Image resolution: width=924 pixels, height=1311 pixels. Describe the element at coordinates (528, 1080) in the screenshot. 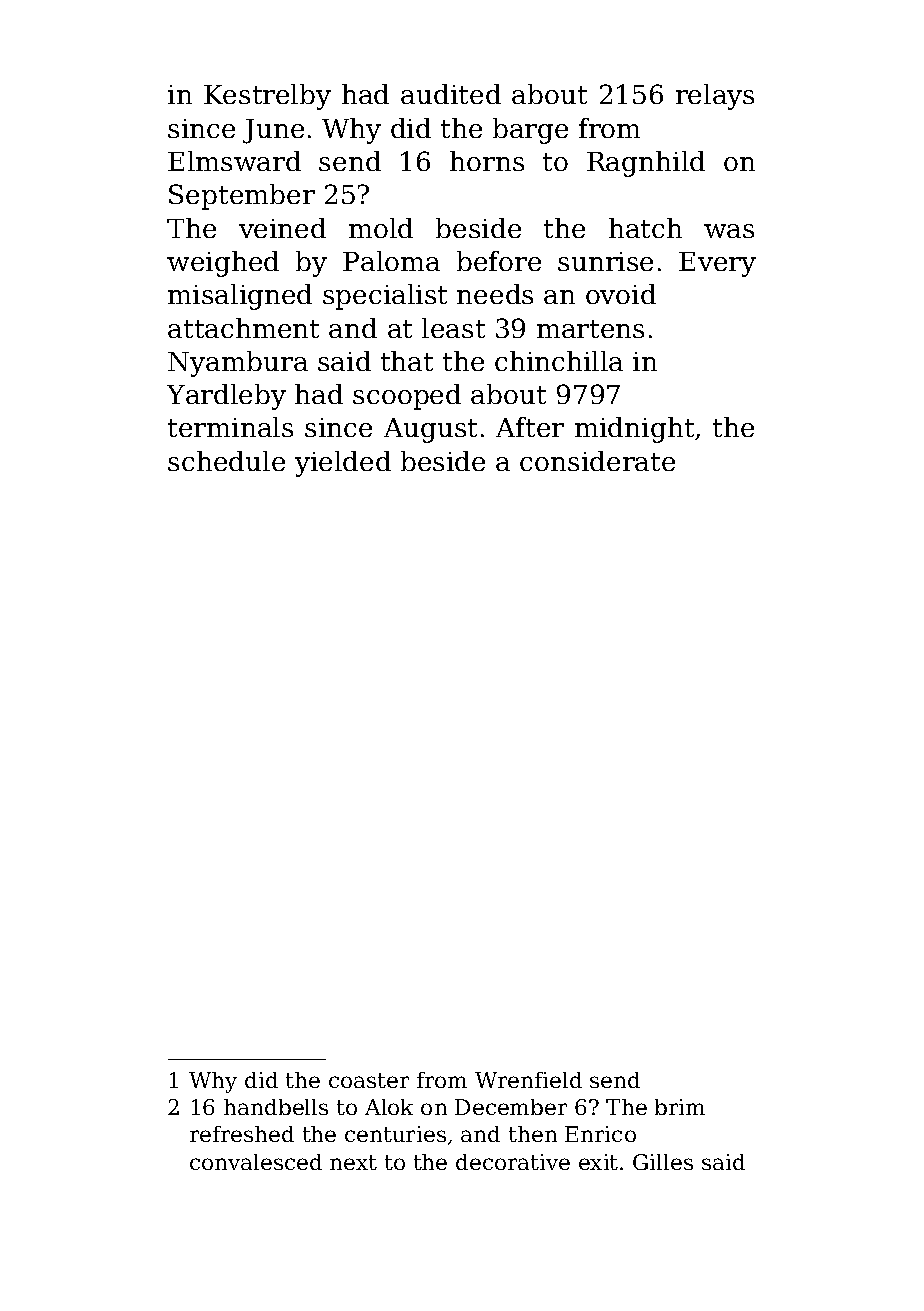

I see `Wrenfield` at that location.
